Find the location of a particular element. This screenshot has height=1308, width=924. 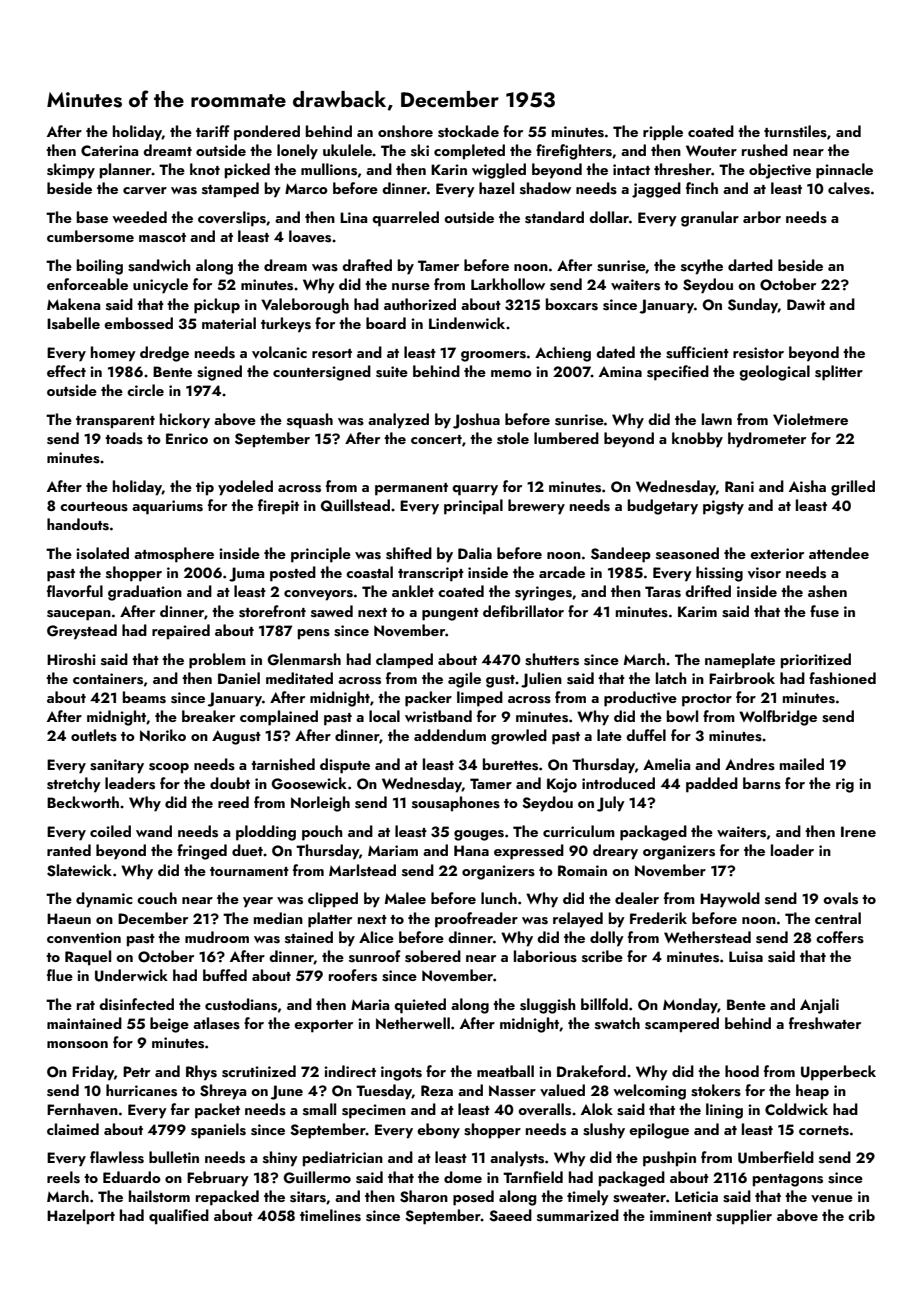

Saeed is located at coordinates (510, 1215).
